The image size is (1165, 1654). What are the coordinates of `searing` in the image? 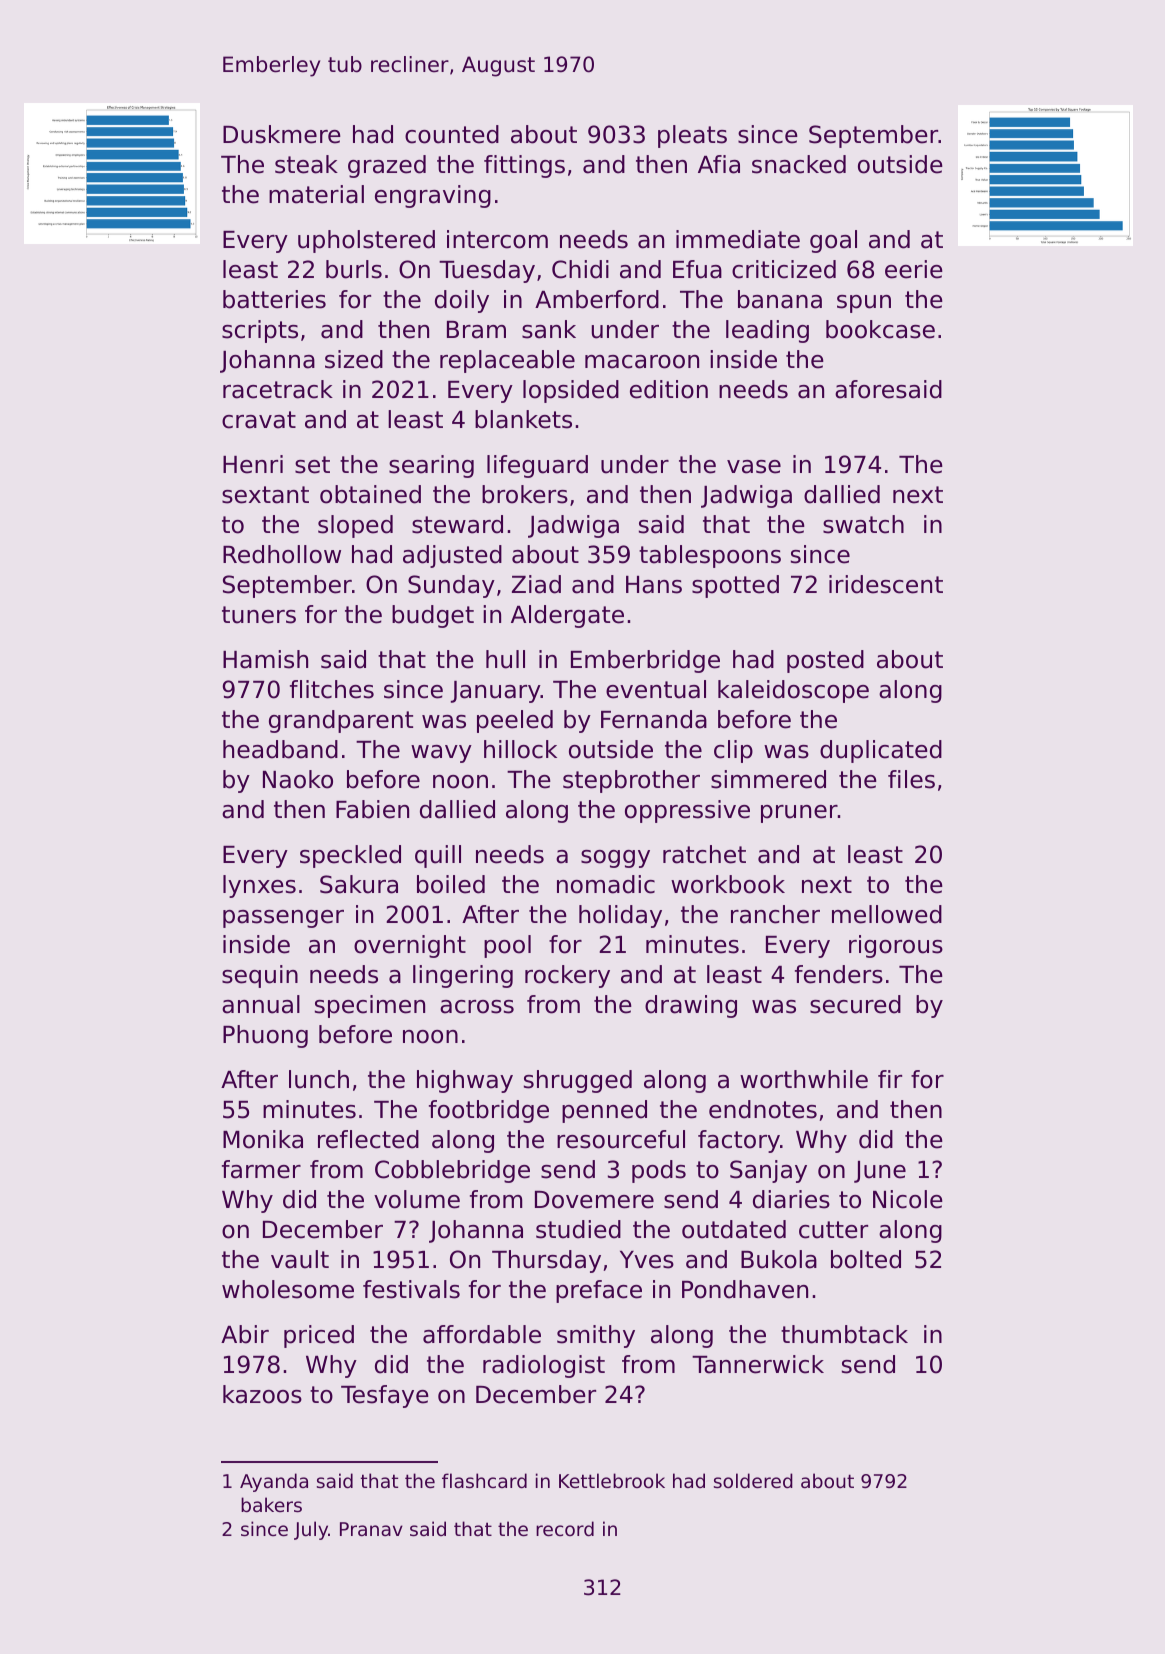 It's located at (431, 466).
